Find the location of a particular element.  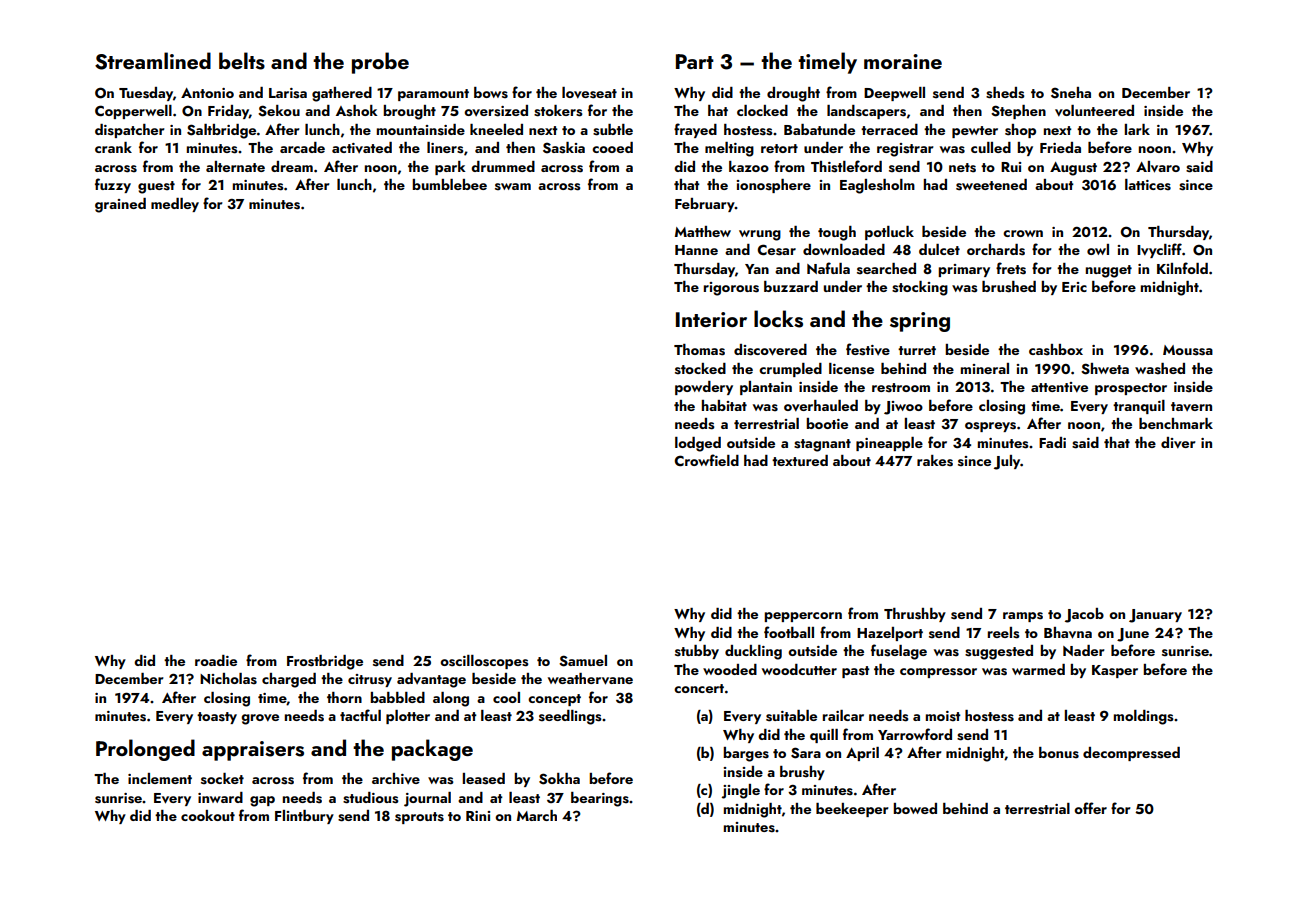

searched is located at coordinates (886, 269).
